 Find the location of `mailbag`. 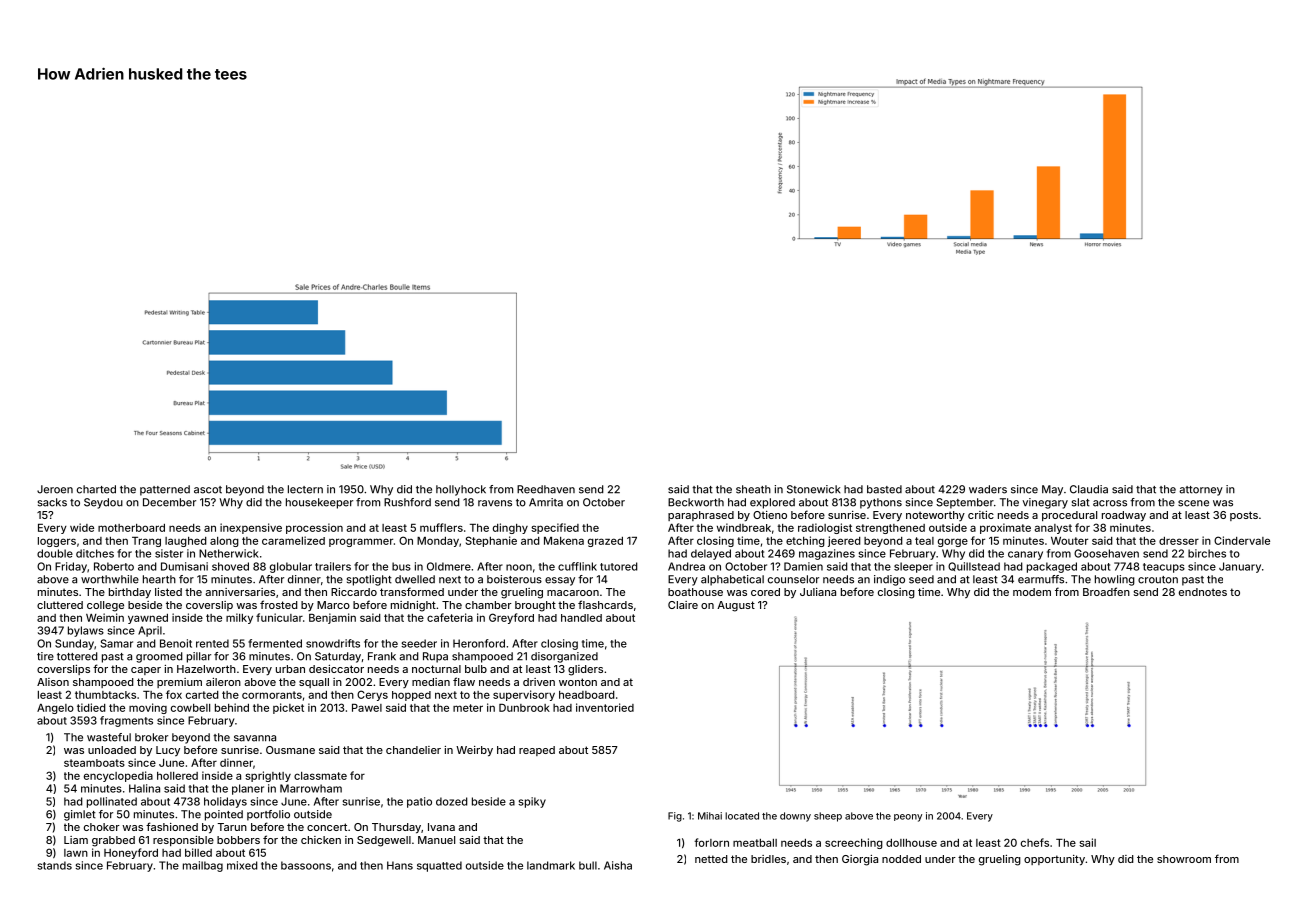

mailbag is located at coordinates (203, 866).
